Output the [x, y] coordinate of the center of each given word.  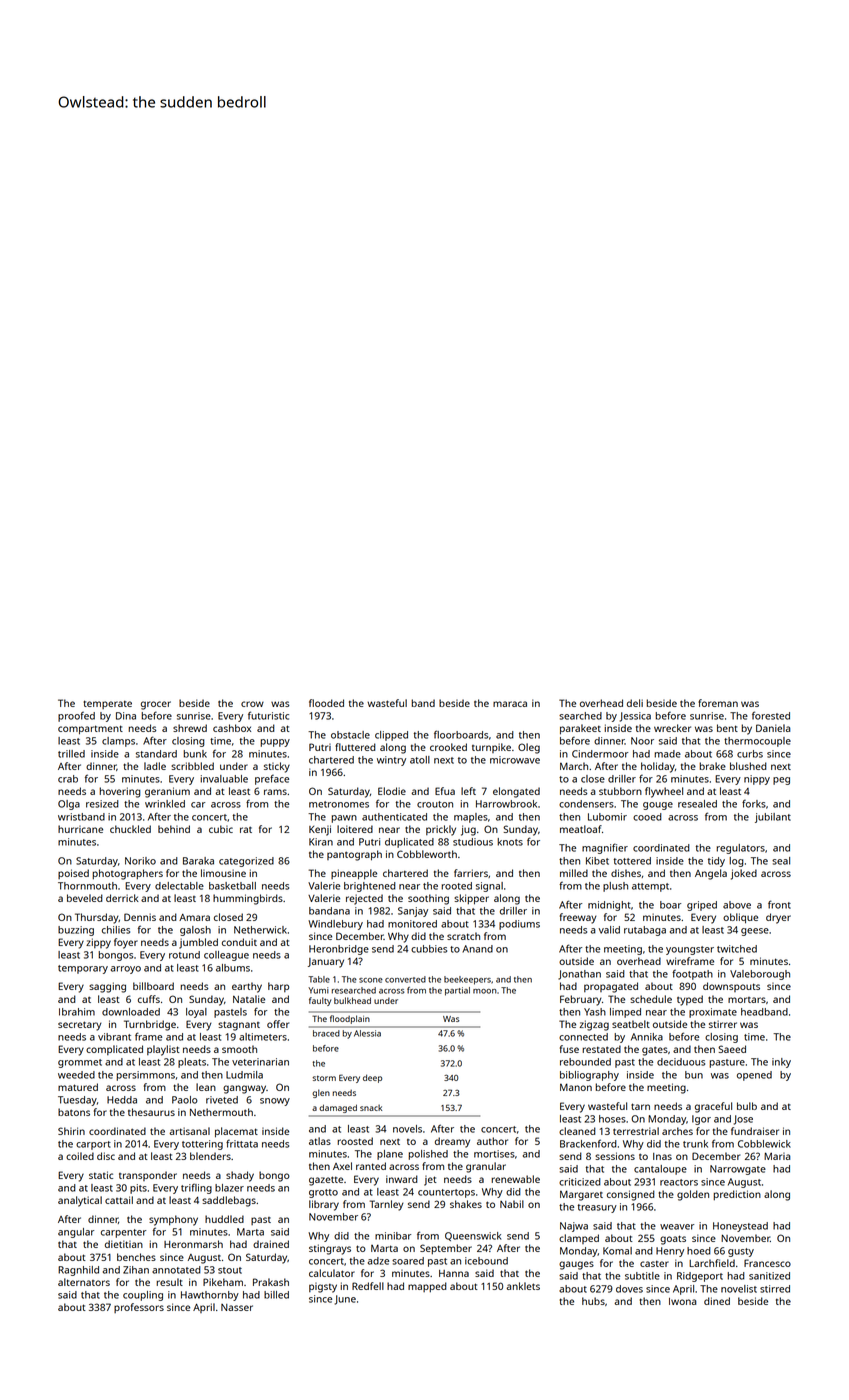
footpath [692, 974]
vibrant [114, 1037]
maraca [510, 704]
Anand [477, 949]
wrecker [672, 728]
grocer [156, 705]
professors [139, 1308]
